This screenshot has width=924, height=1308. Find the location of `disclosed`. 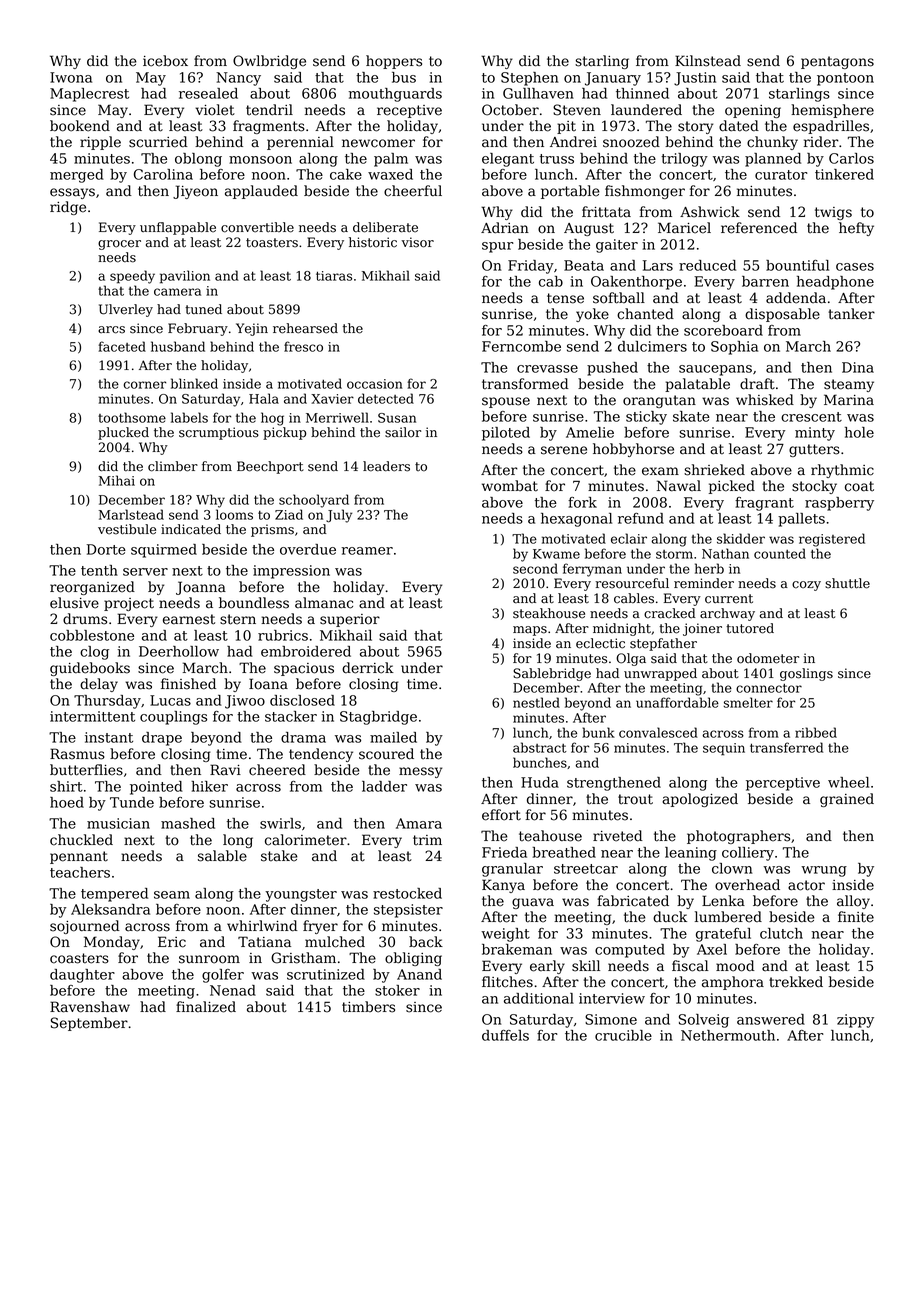

disclosed is located at coordinates (302, 700).
